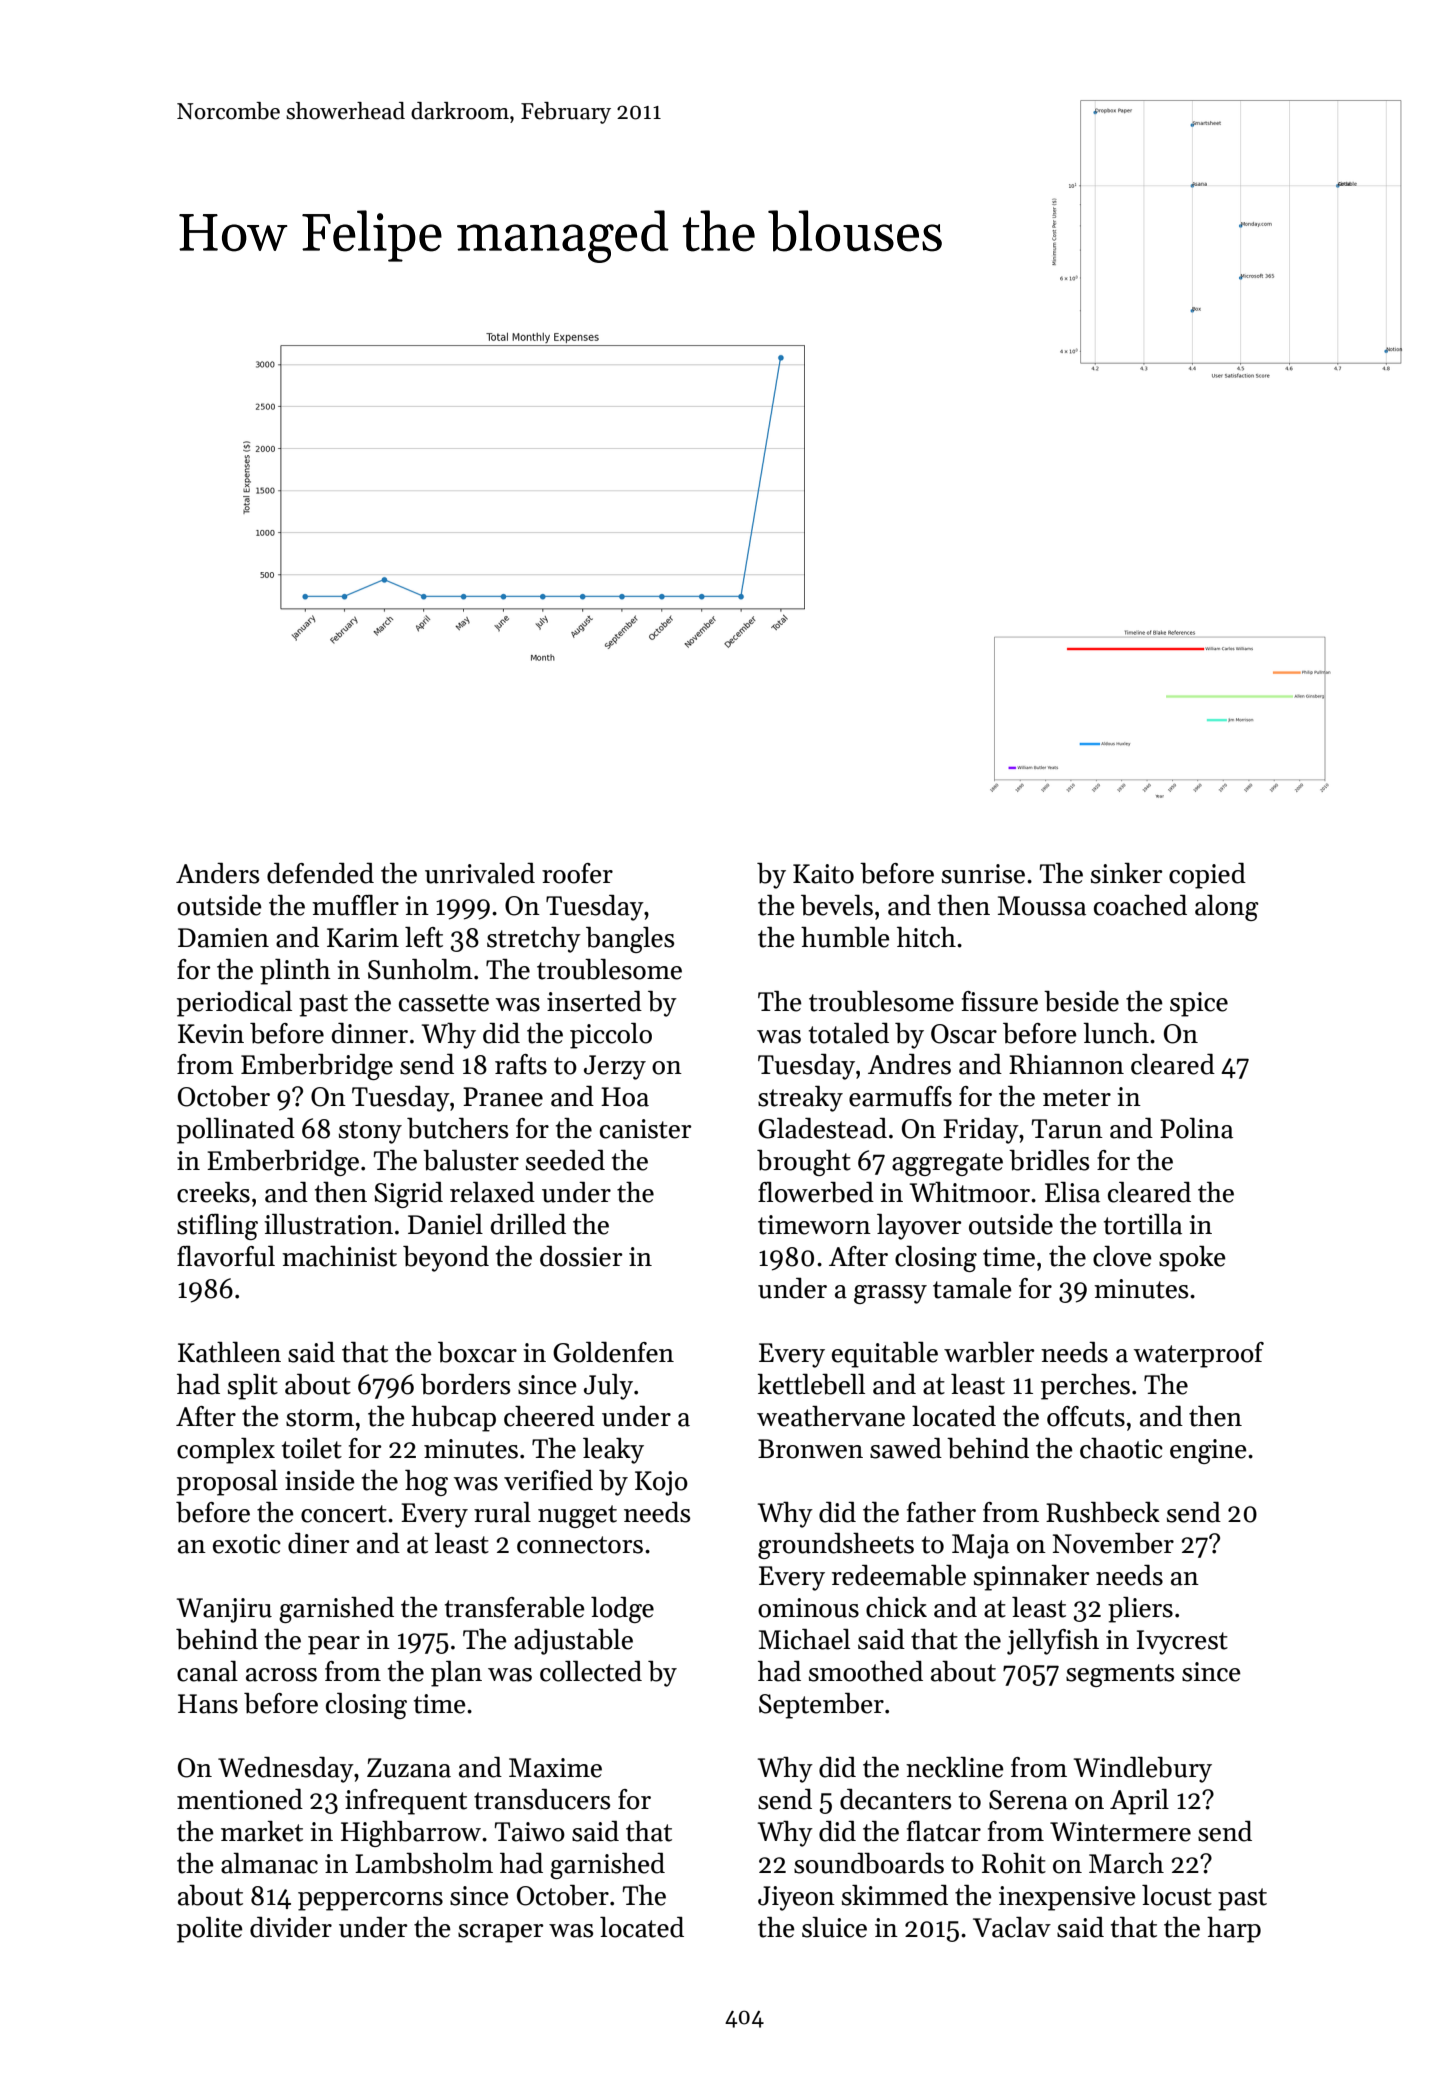 This image has height=2100, width=1450. What do you see at coordinates (581, 1256) in the image?
I see `dossier` at bounding box center [581, 1256].
